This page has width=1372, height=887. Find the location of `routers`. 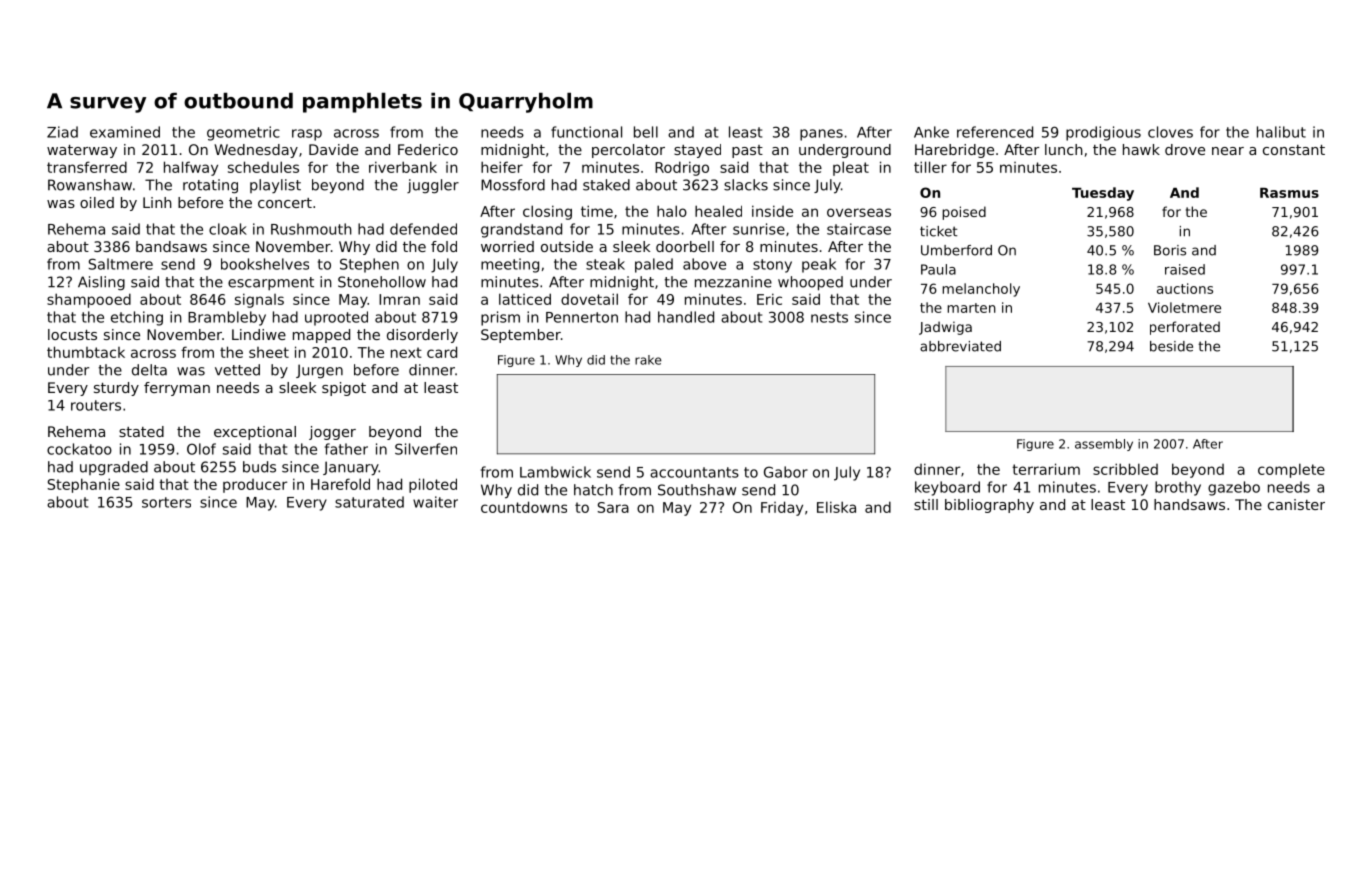

routers is located at coordinates (96, 405).
